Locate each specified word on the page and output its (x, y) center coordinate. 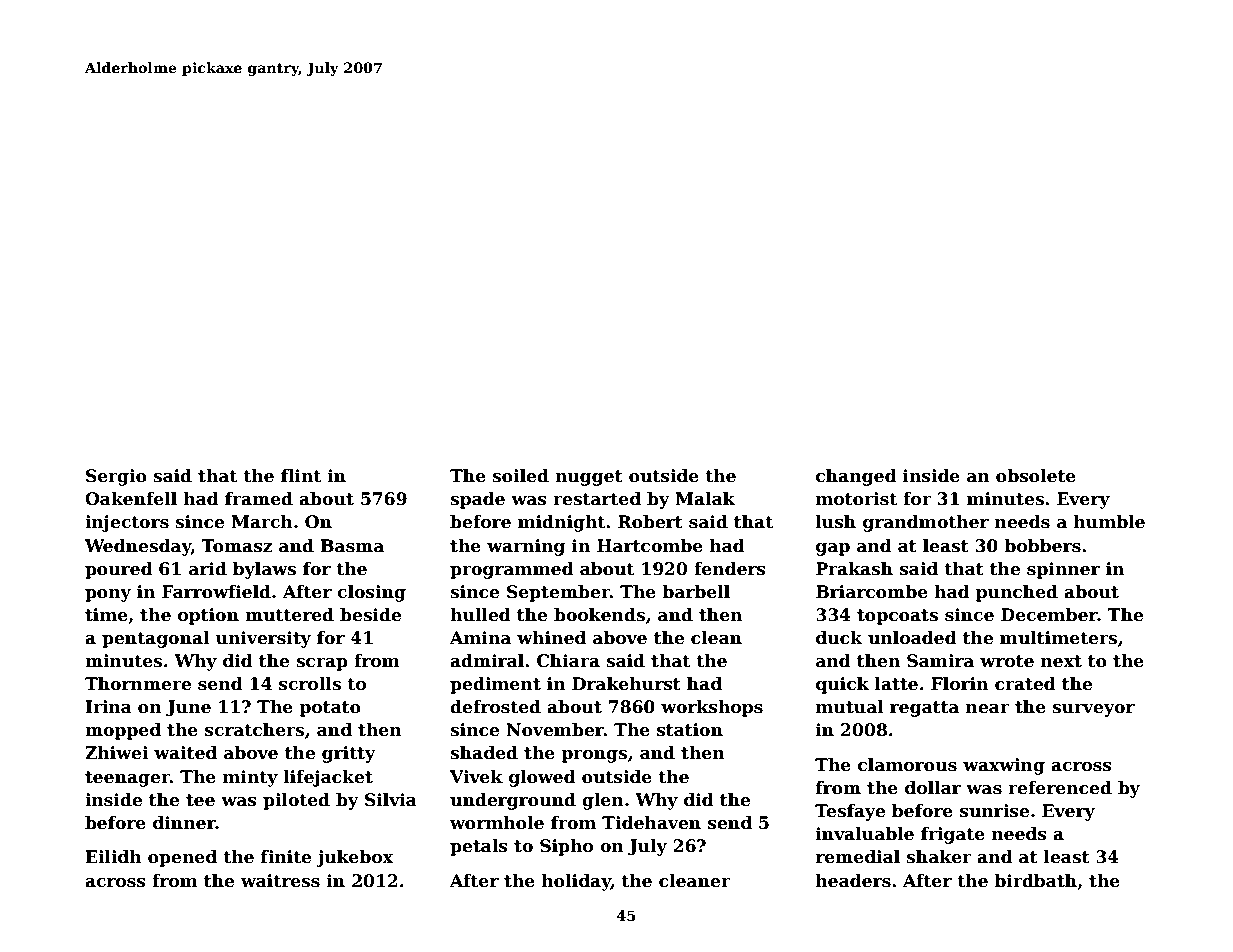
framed (259, 499)
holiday (576, 882)
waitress (280, 881)
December (1049, 615)
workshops (712, 708)
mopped (123, 731)
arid (208, 569)
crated (1025, 684)
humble (1109, 522)
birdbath (1035, 881)
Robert (650, 522)
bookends (599, 615)
